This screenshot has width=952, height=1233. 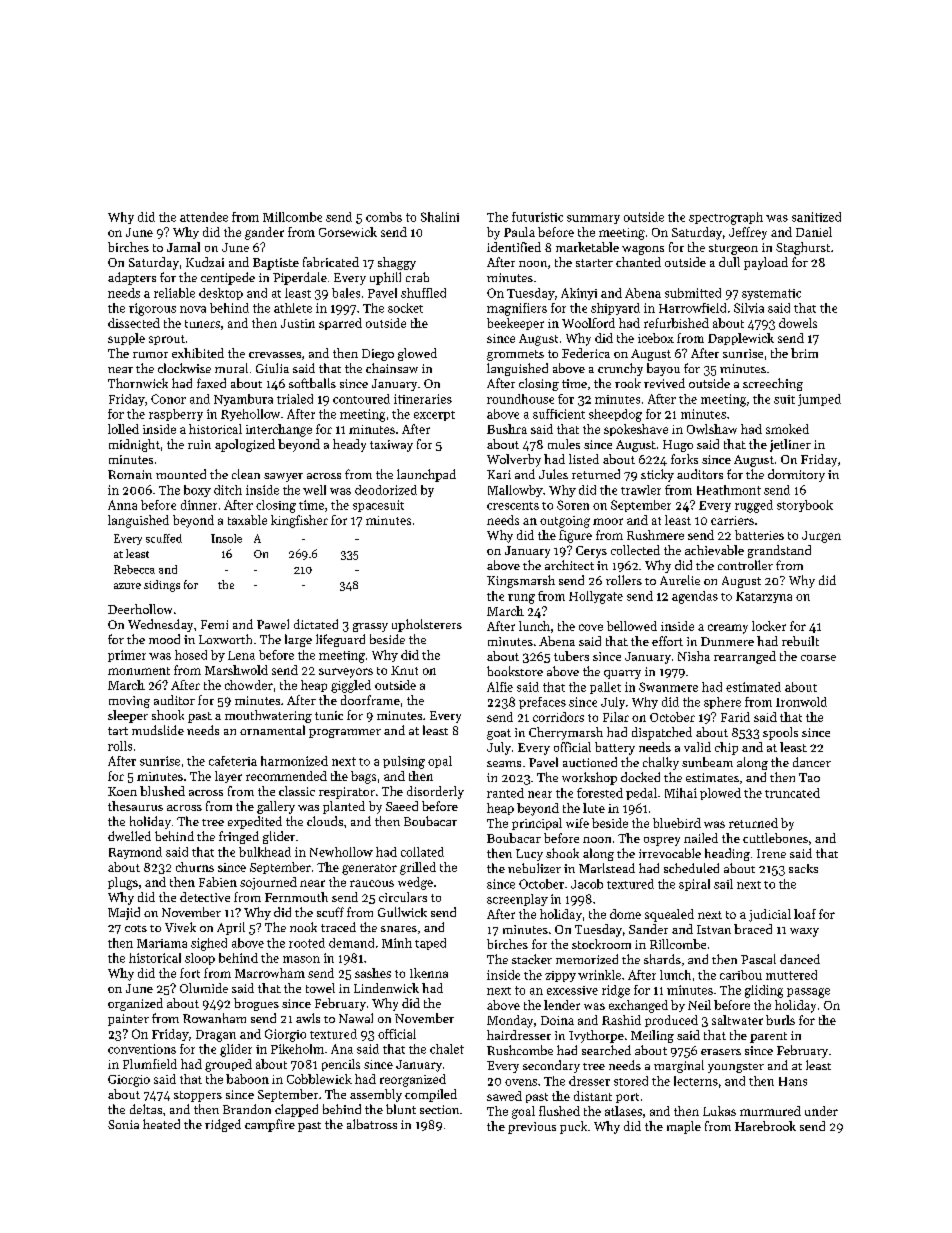 What do you see at coordinates (726, 218) in the screenshot?
I see `spectrograph` at bounding box center [726, 218].
